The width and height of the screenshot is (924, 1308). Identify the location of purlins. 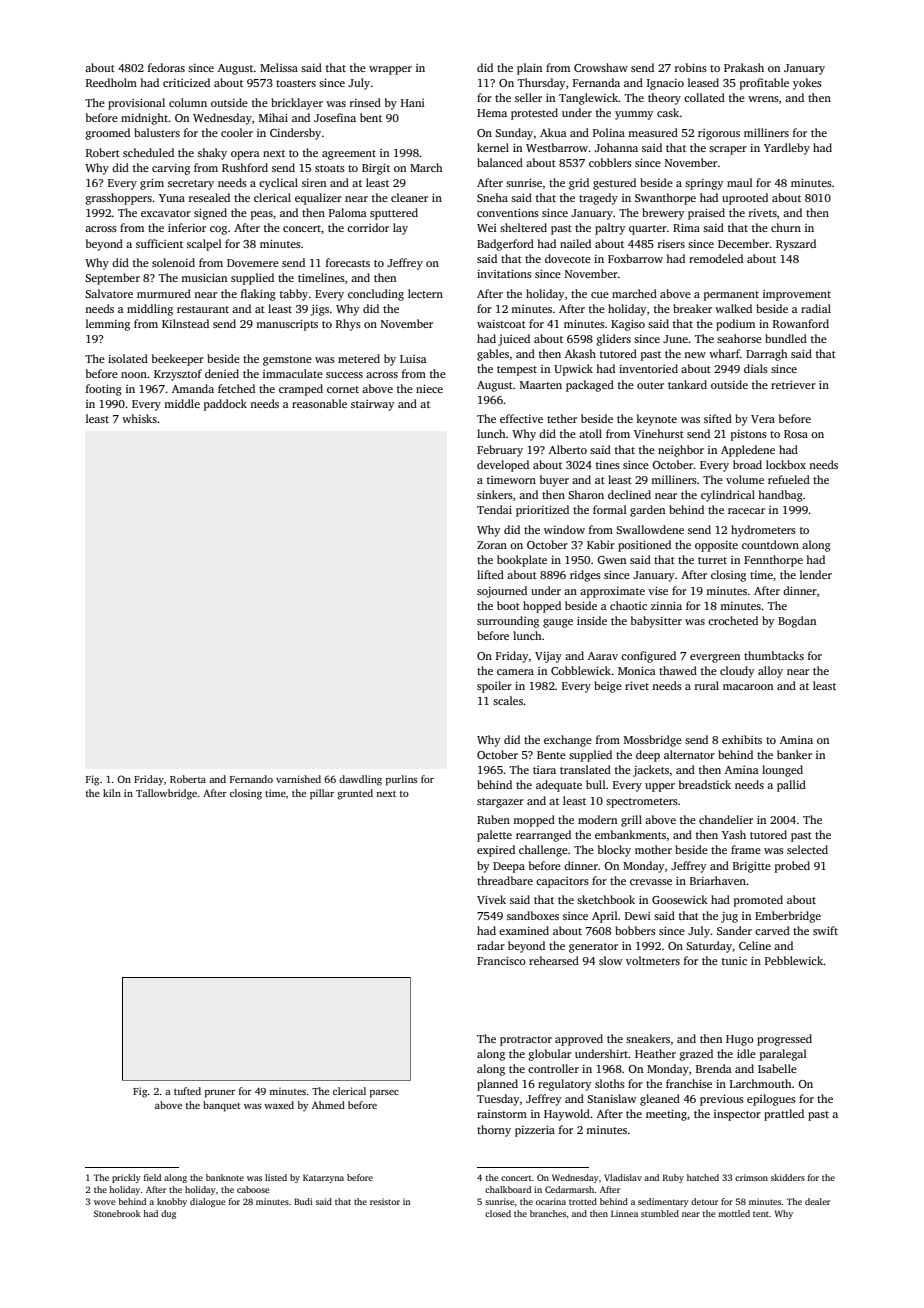
(401, 780).
